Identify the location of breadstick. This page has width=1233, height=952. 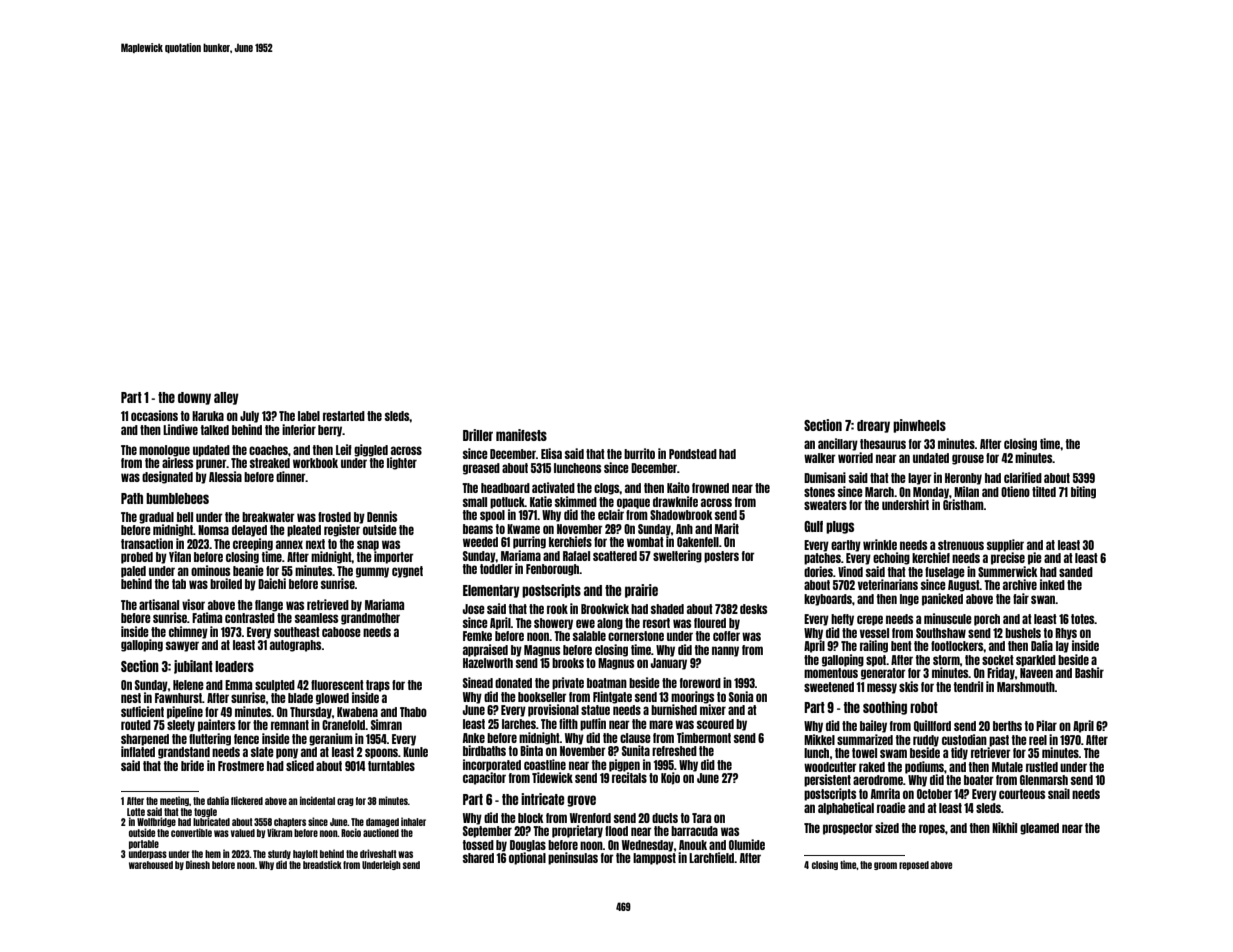
(322, 864).
